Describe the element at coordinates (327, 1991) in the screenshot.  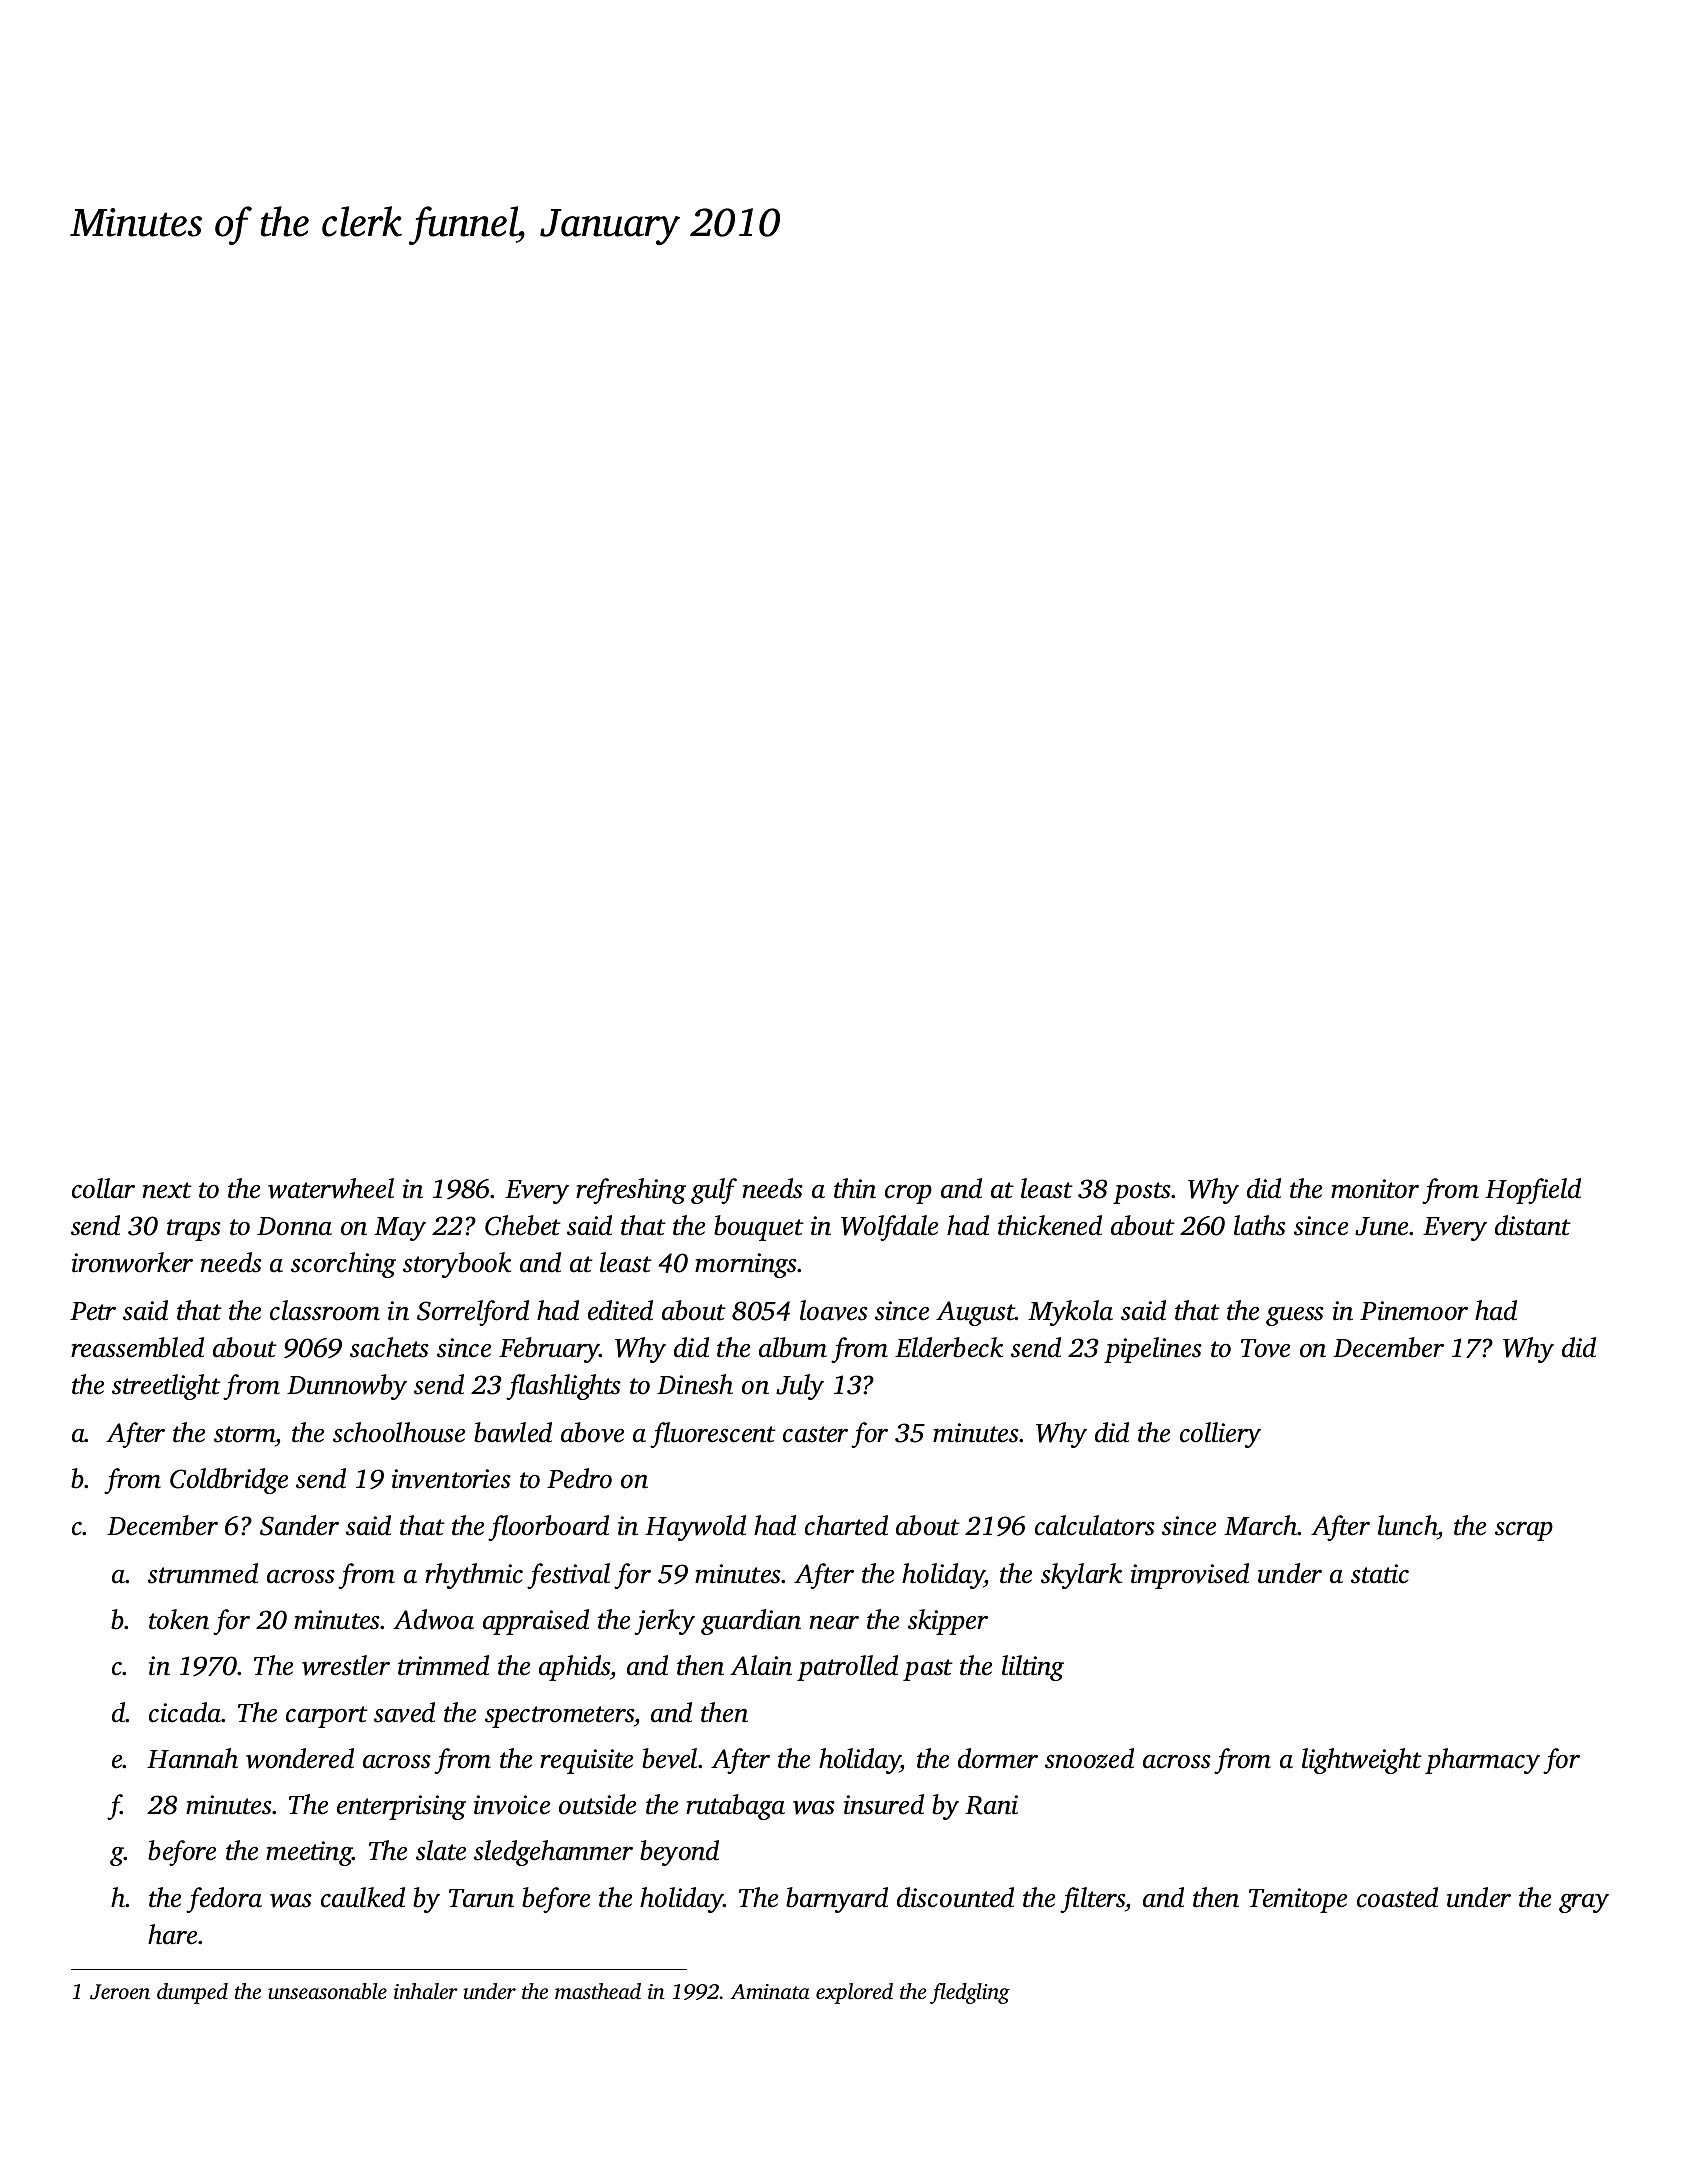
I see `unseasonable` at that location.
